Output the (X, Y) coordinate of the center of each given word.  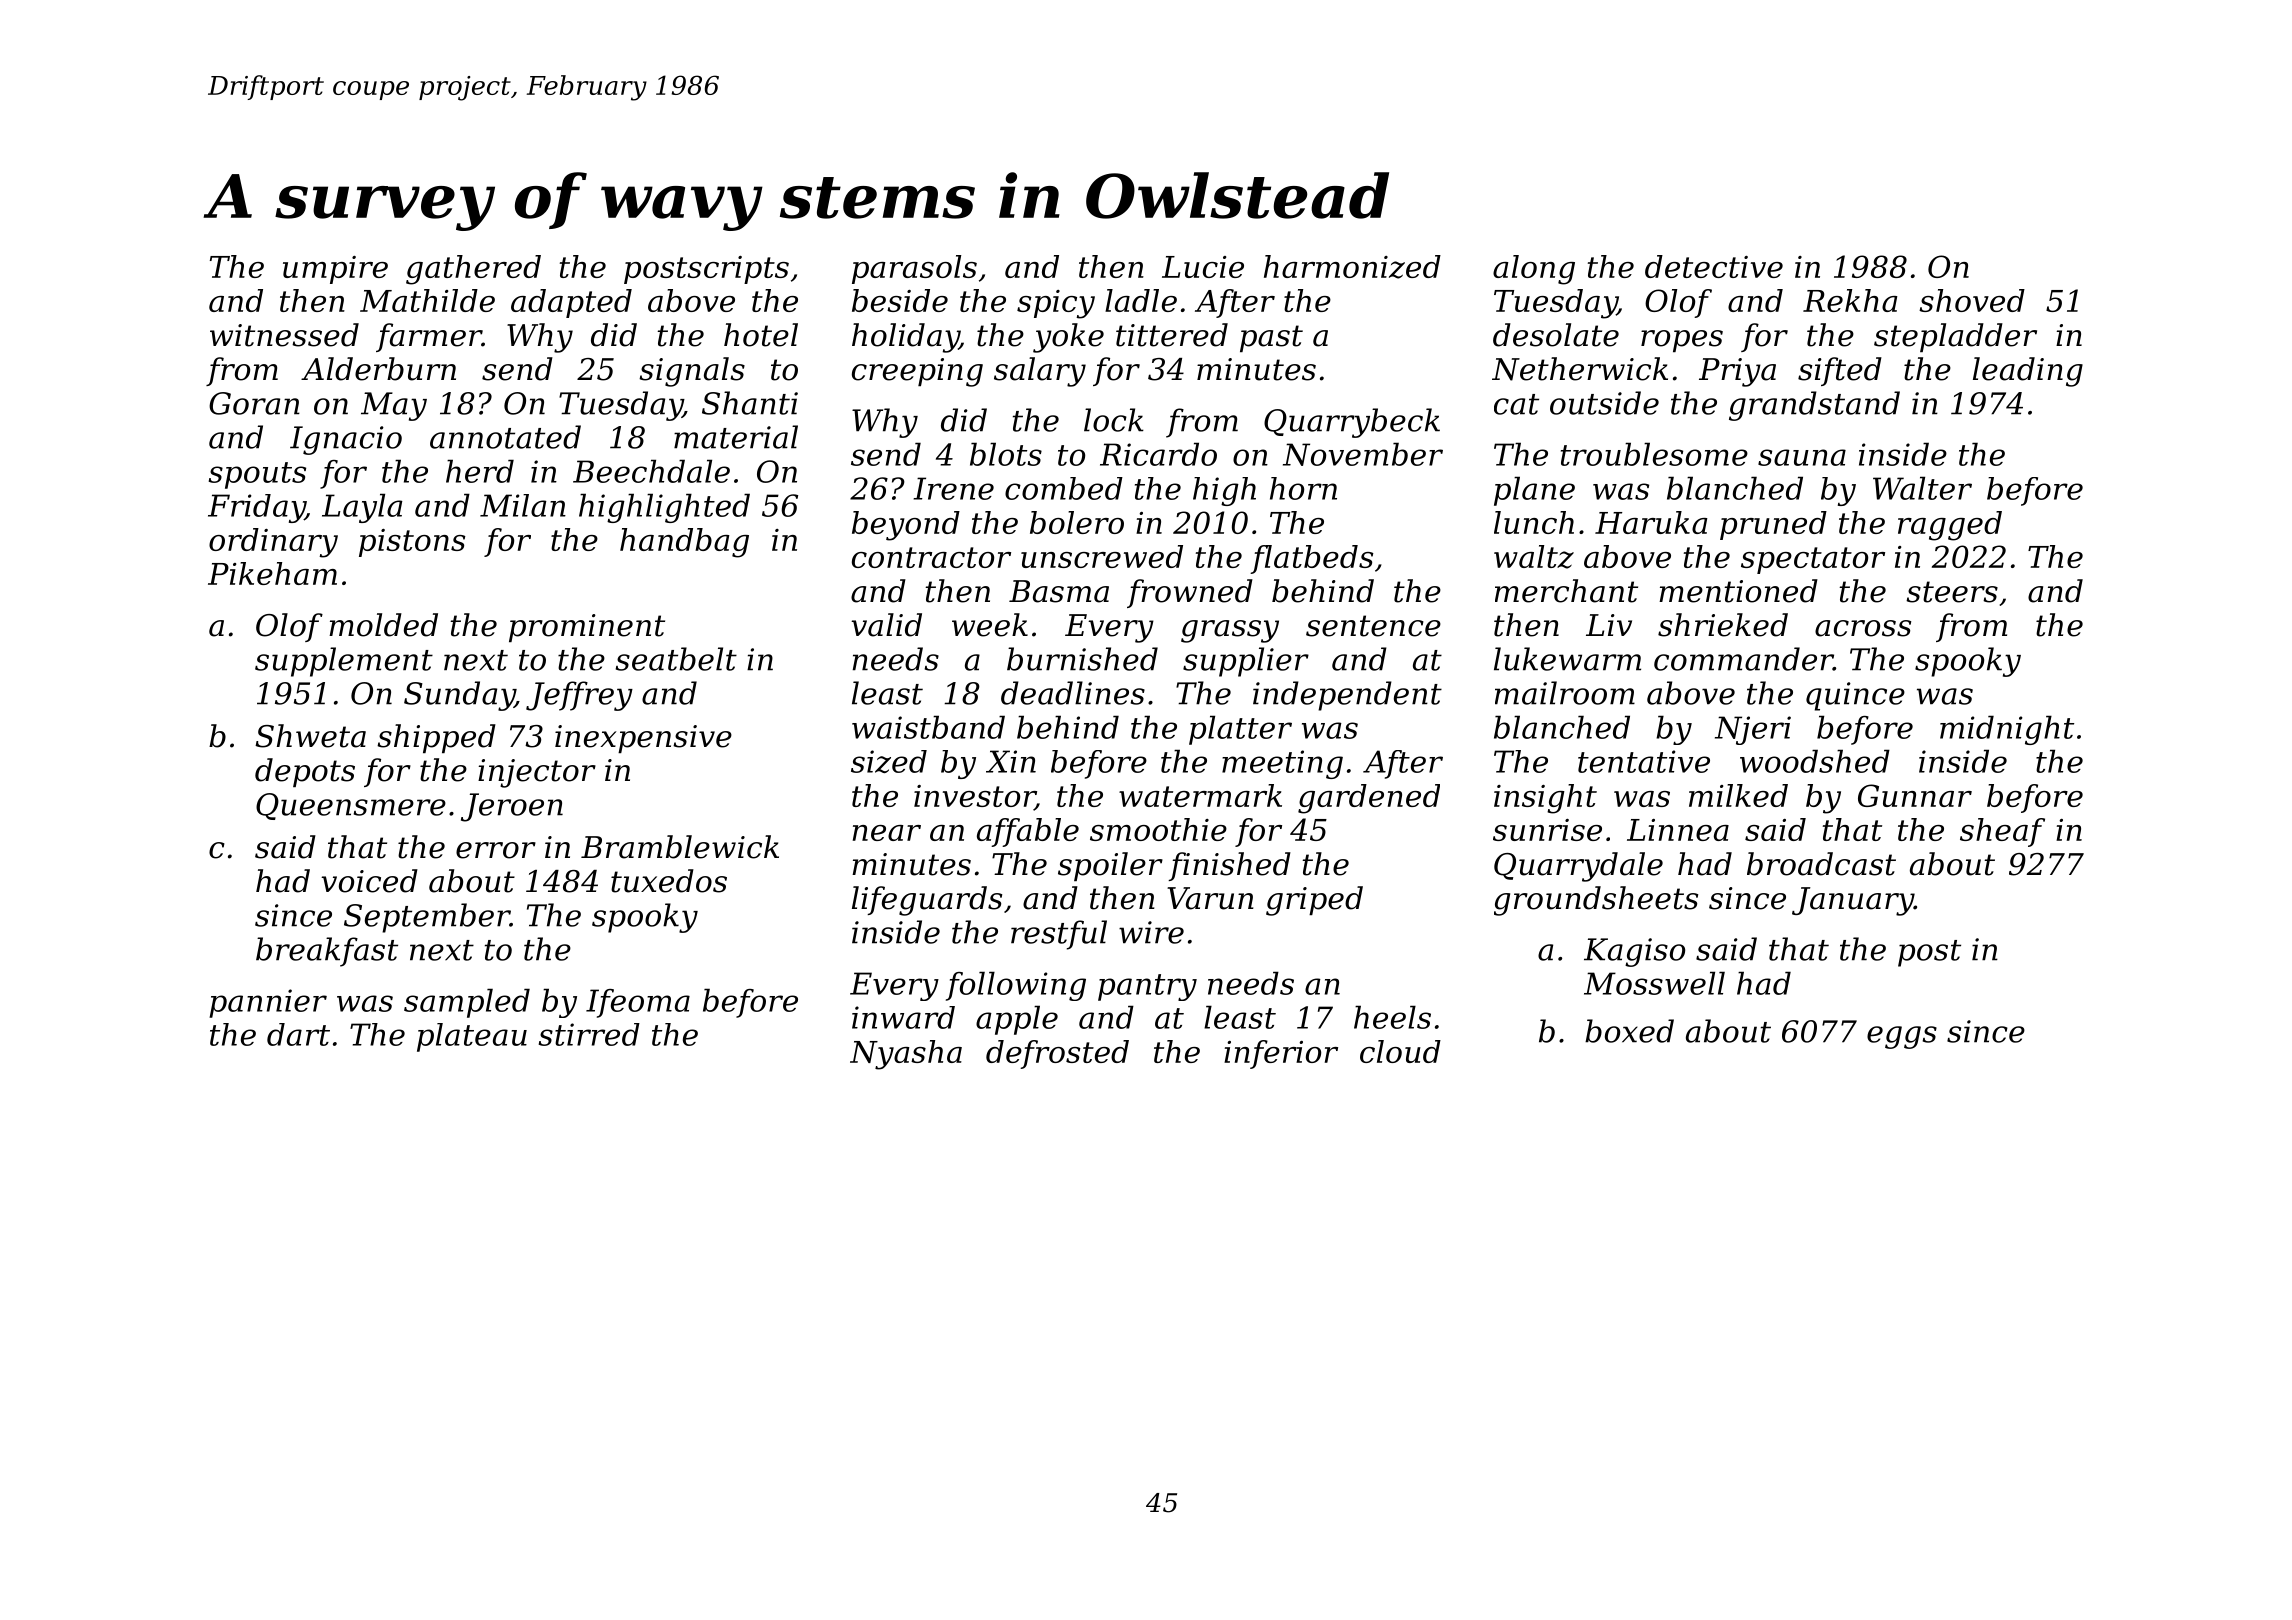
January (1853, 901)
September (427, 918)
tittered (1172, 335)
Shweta (310, 736)
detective (1714, 266)
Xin (1011, 761)
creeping (917, 372)
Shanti (750, 403)
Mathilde (427, 300)
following (1016, 986)
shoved (1972, 300)
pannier (268, 1003)
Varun (1210, 898)
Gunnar (1915, 795)
